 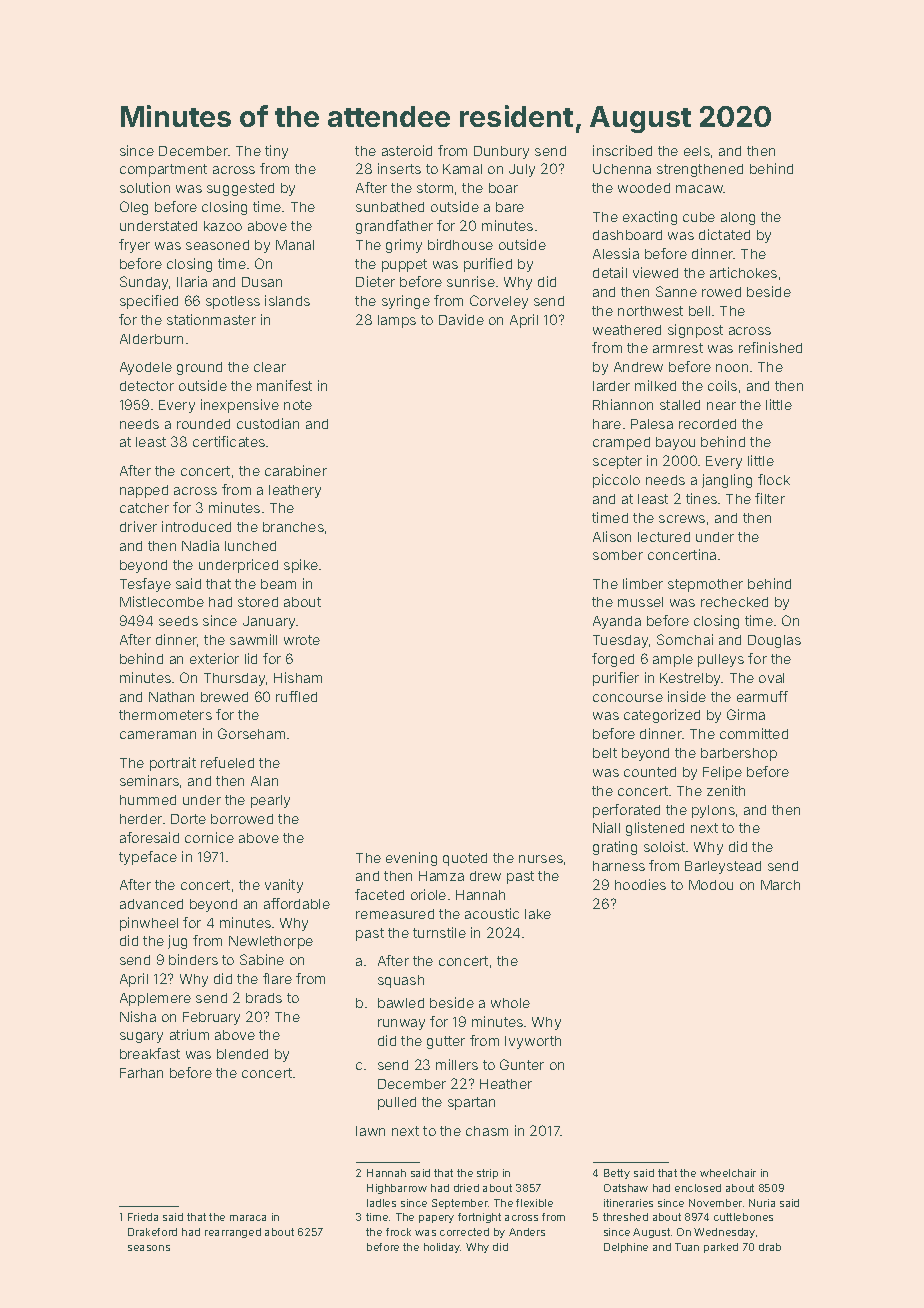 I want to click on pylons, so click(x=713, y=811).
